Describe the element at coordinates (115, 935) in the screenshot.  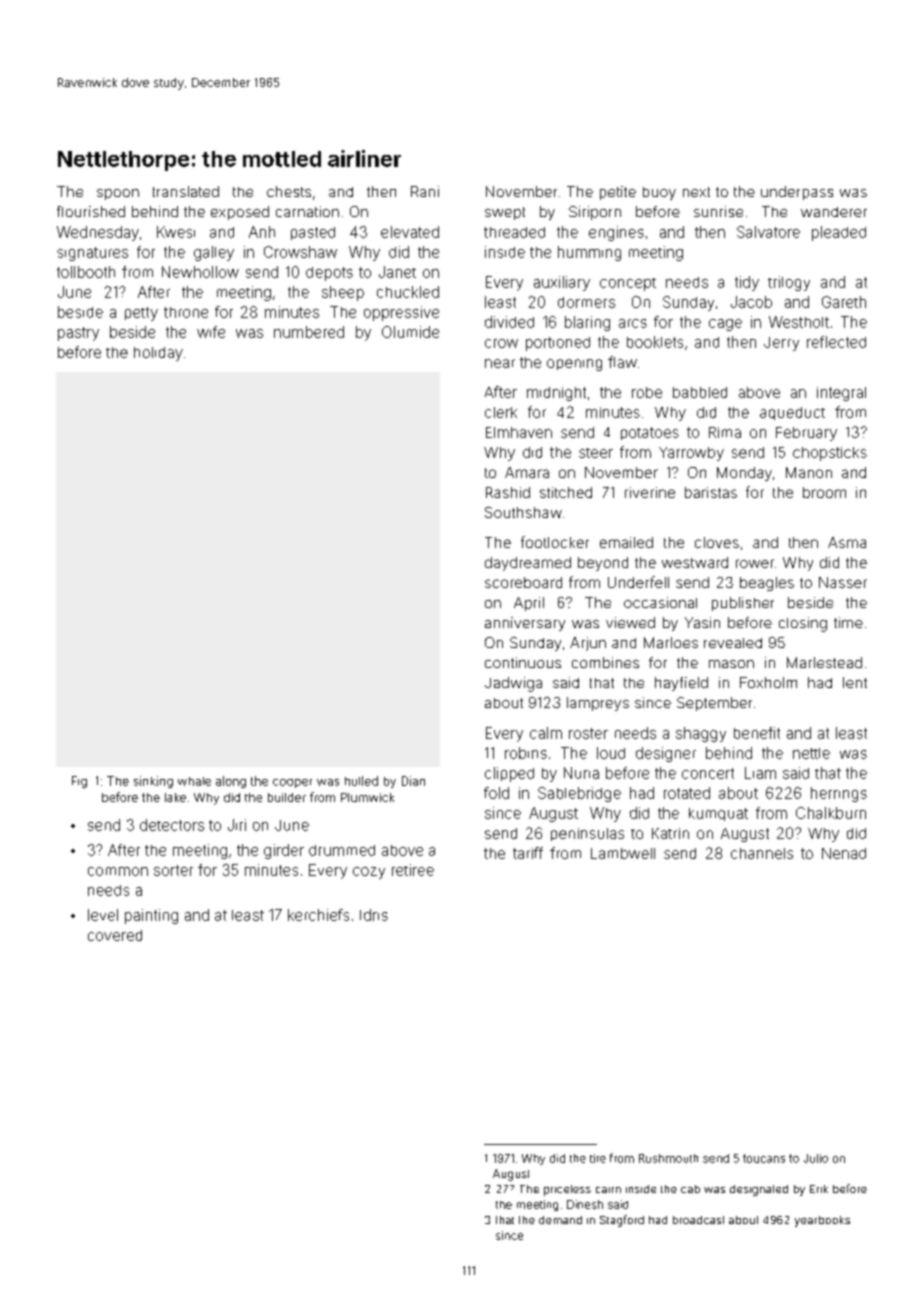
I see `covered` at that location.
